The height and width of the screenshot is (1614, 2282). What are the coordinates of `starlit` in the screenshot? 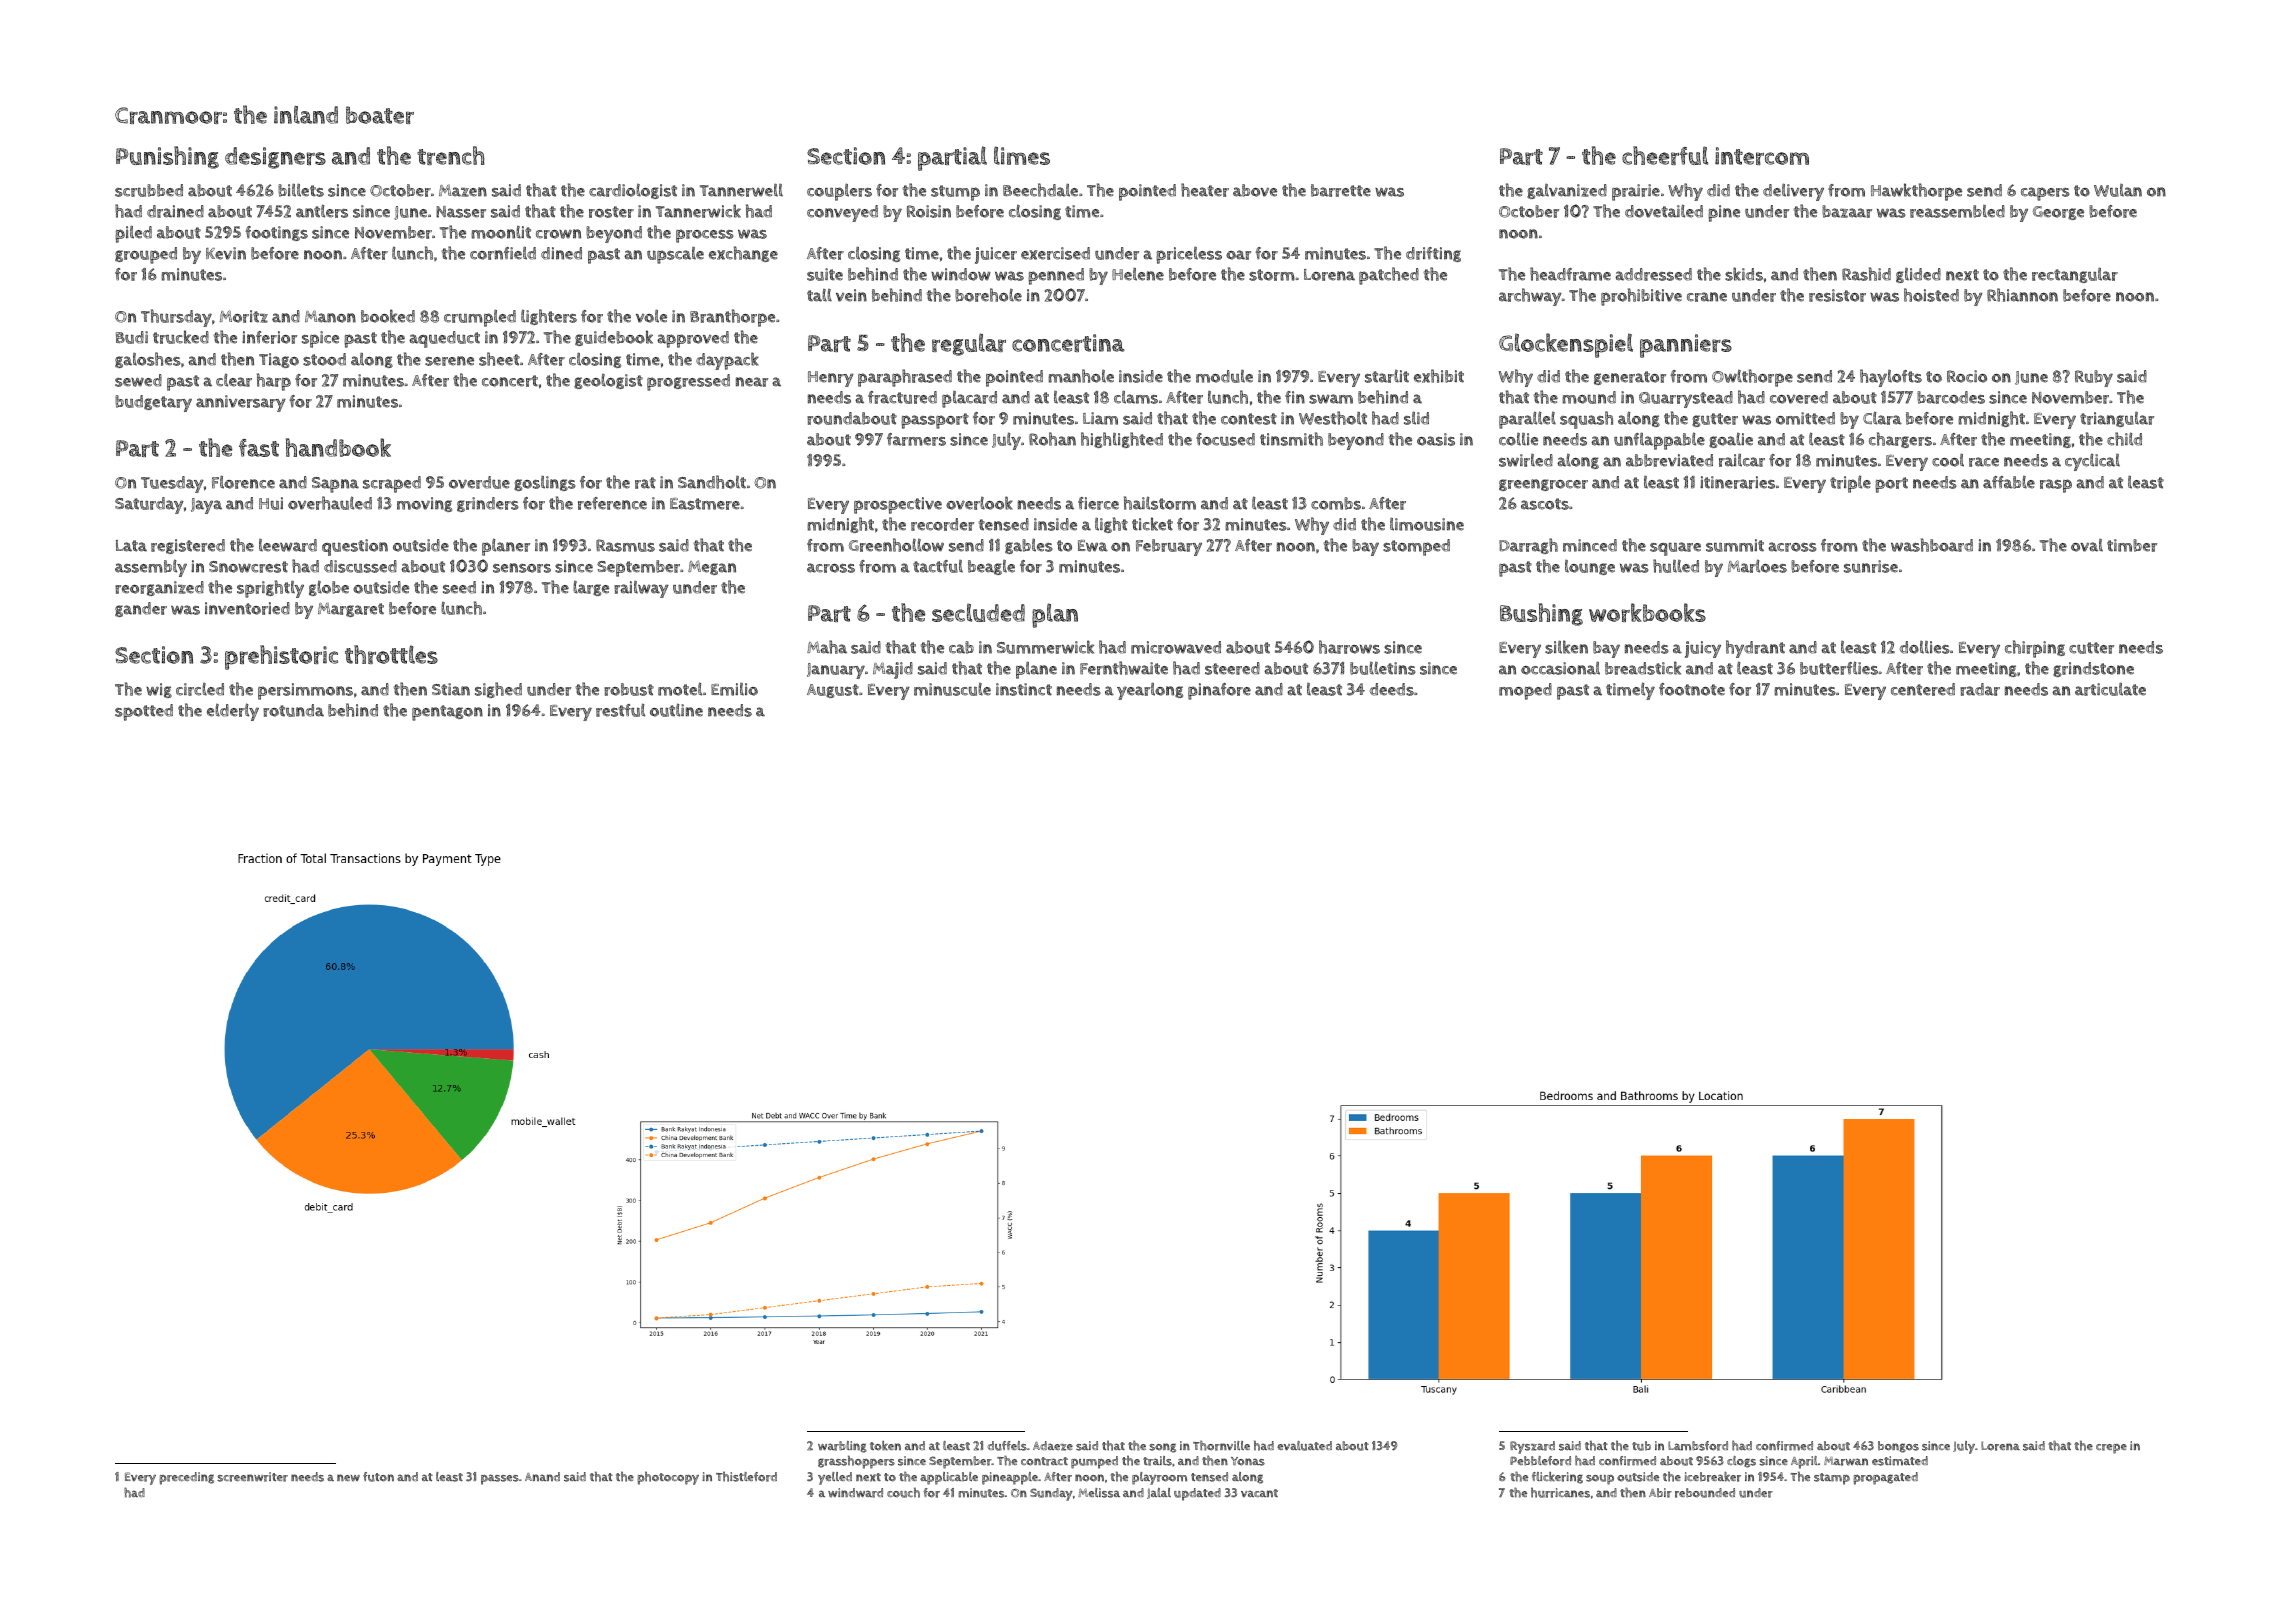 It's located at (1387, 376).
